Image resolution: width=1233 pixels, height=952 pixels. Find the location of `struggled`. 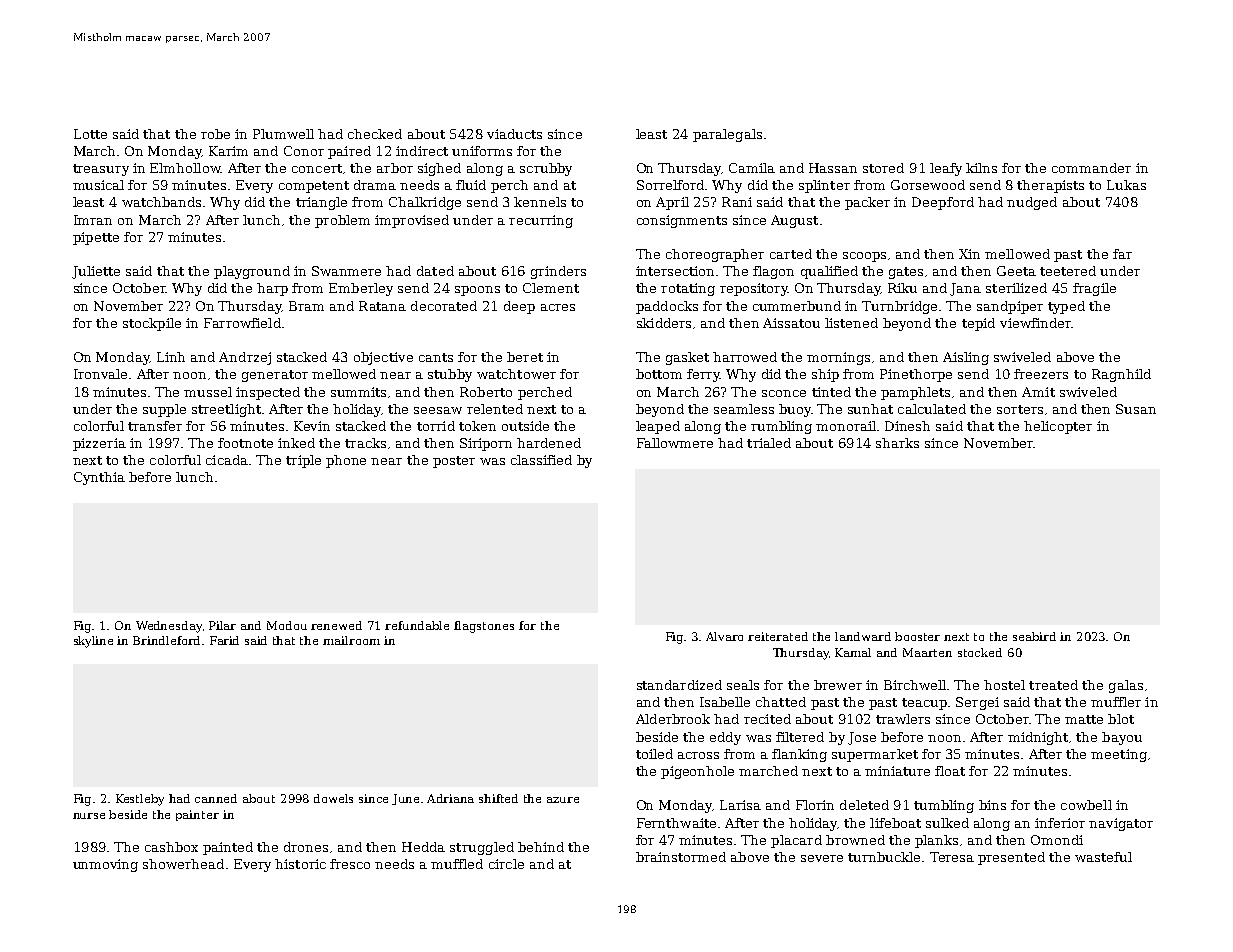

struggled is located at coordinates (482, 848).
